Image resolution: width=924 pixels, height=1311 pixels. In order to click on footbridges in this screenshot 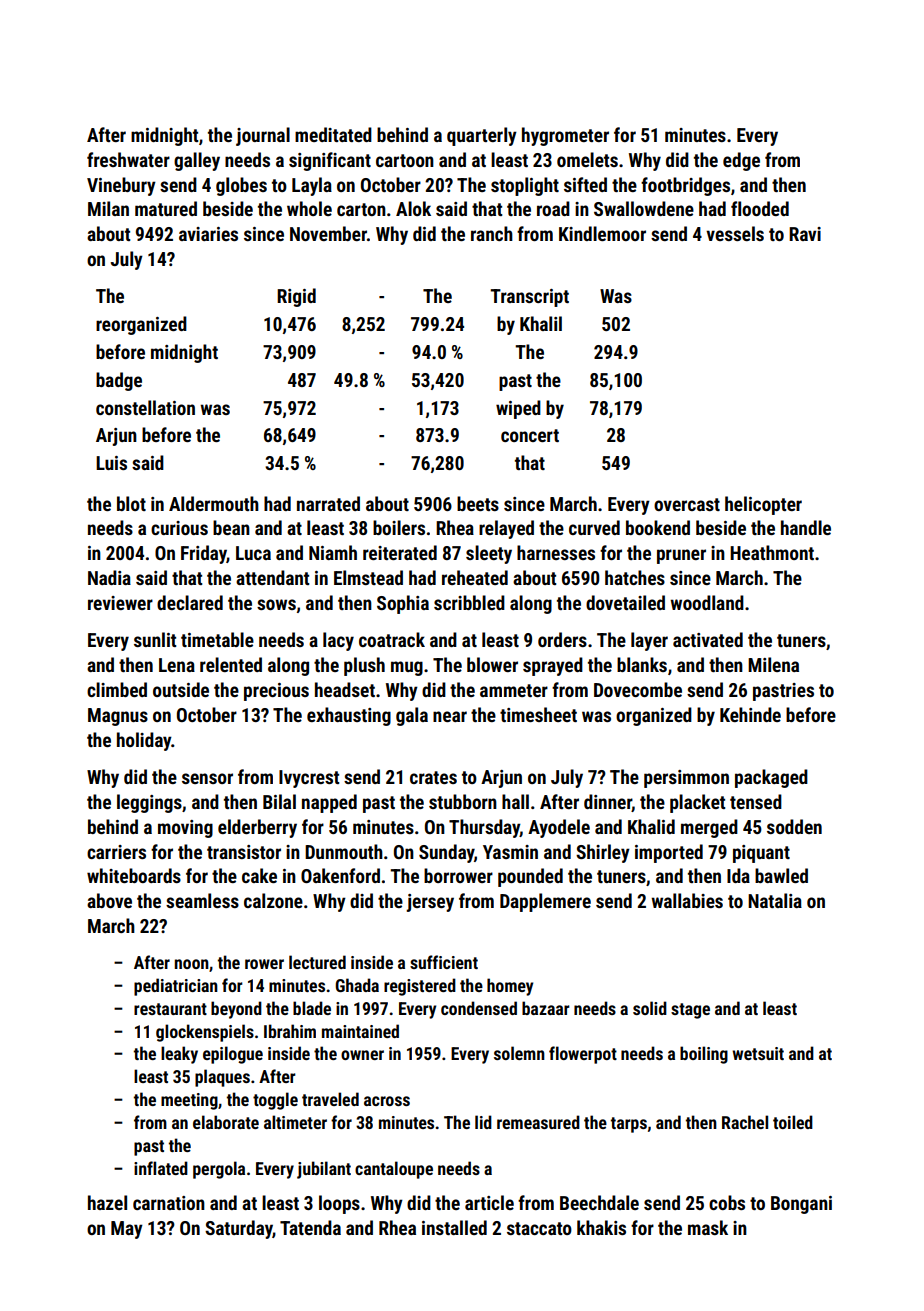, I will do `click(685, 186)`.
